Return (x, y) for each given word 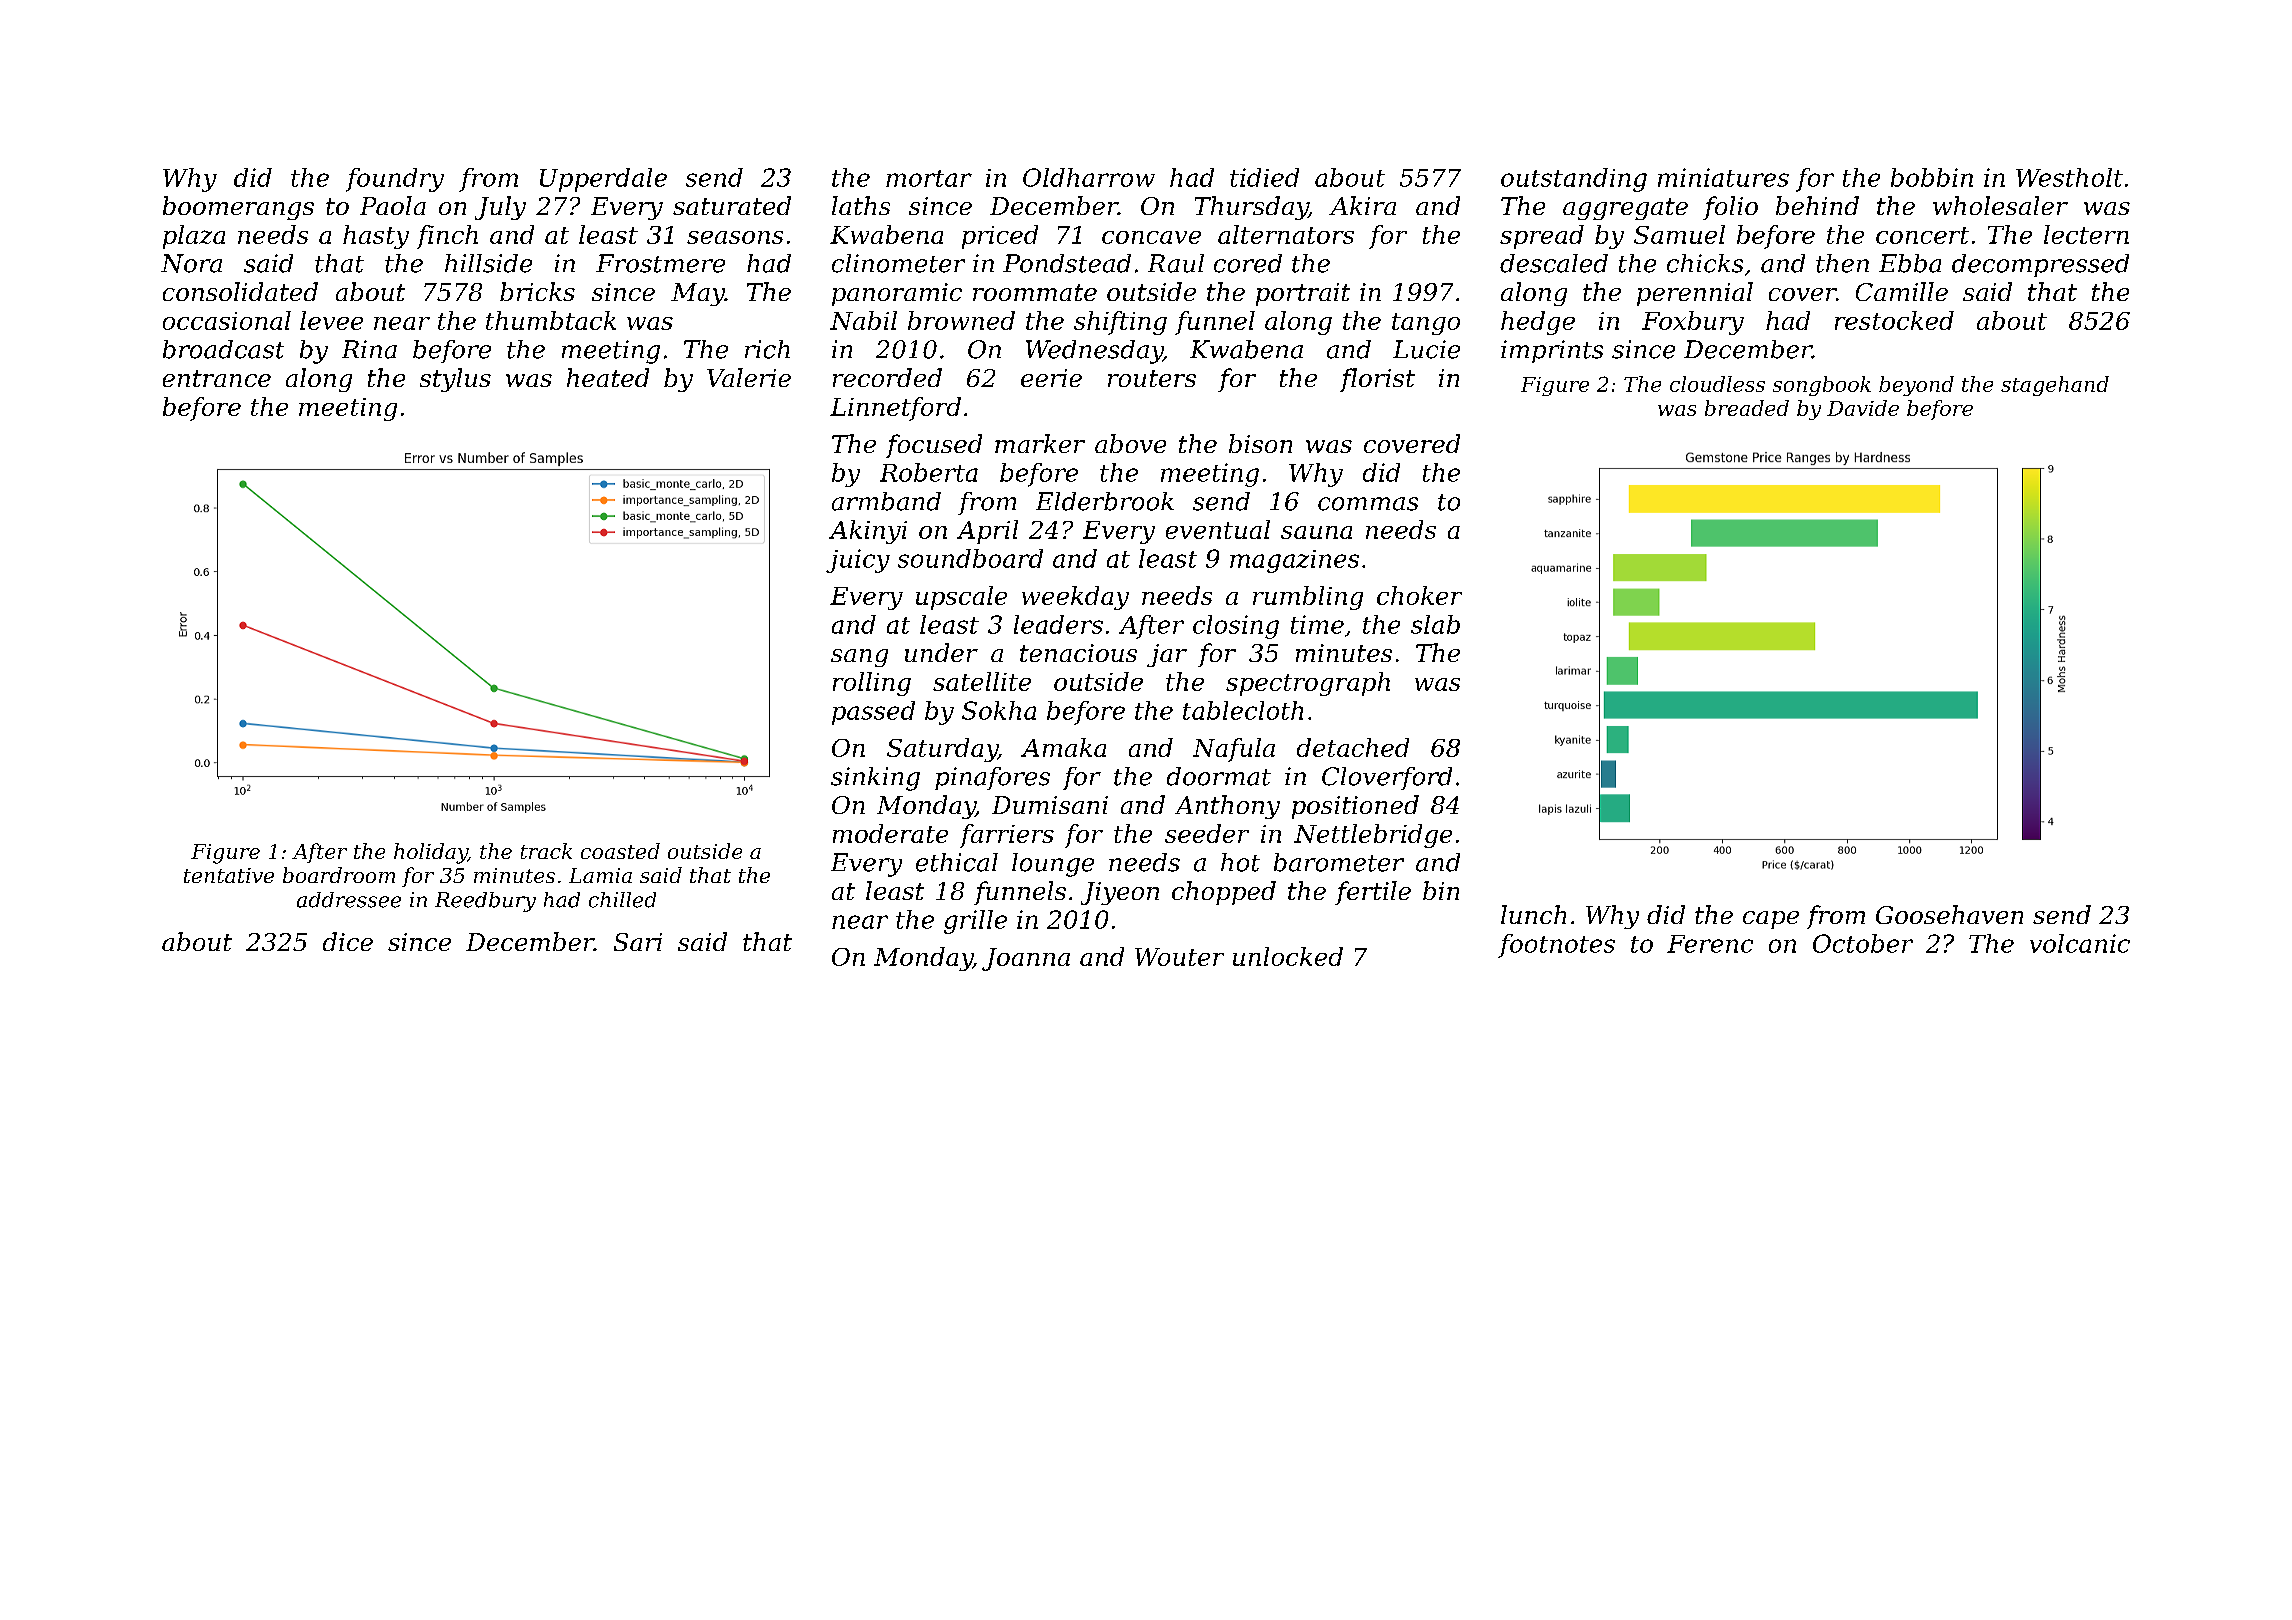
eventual (1218, 529)
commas (1368, 504)
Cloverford (1387, 778)
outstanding (1574, 180)
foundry (395, 180)
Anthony (1227, 807)
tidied (1264, 177)
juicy (858, 561)
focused (934, 446)
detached (1353, 747)
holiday (431, 853)
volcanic (2080, 943)
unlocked (1288, 956)
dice (348, 941)
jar (1167, 655)
